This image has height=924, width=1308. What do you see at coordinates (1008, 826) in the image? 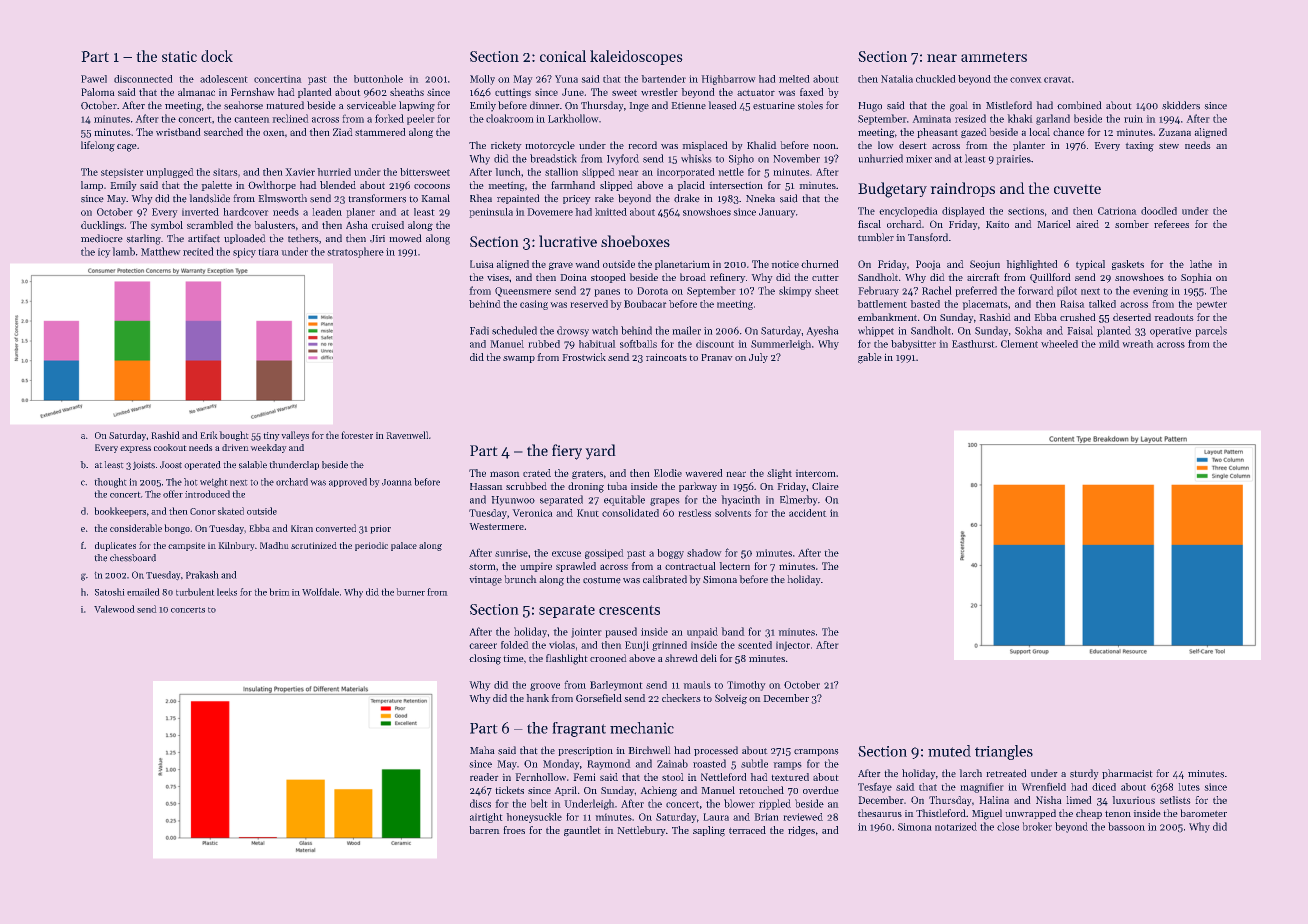
I see `close` at bounding box center [1008, 826].
